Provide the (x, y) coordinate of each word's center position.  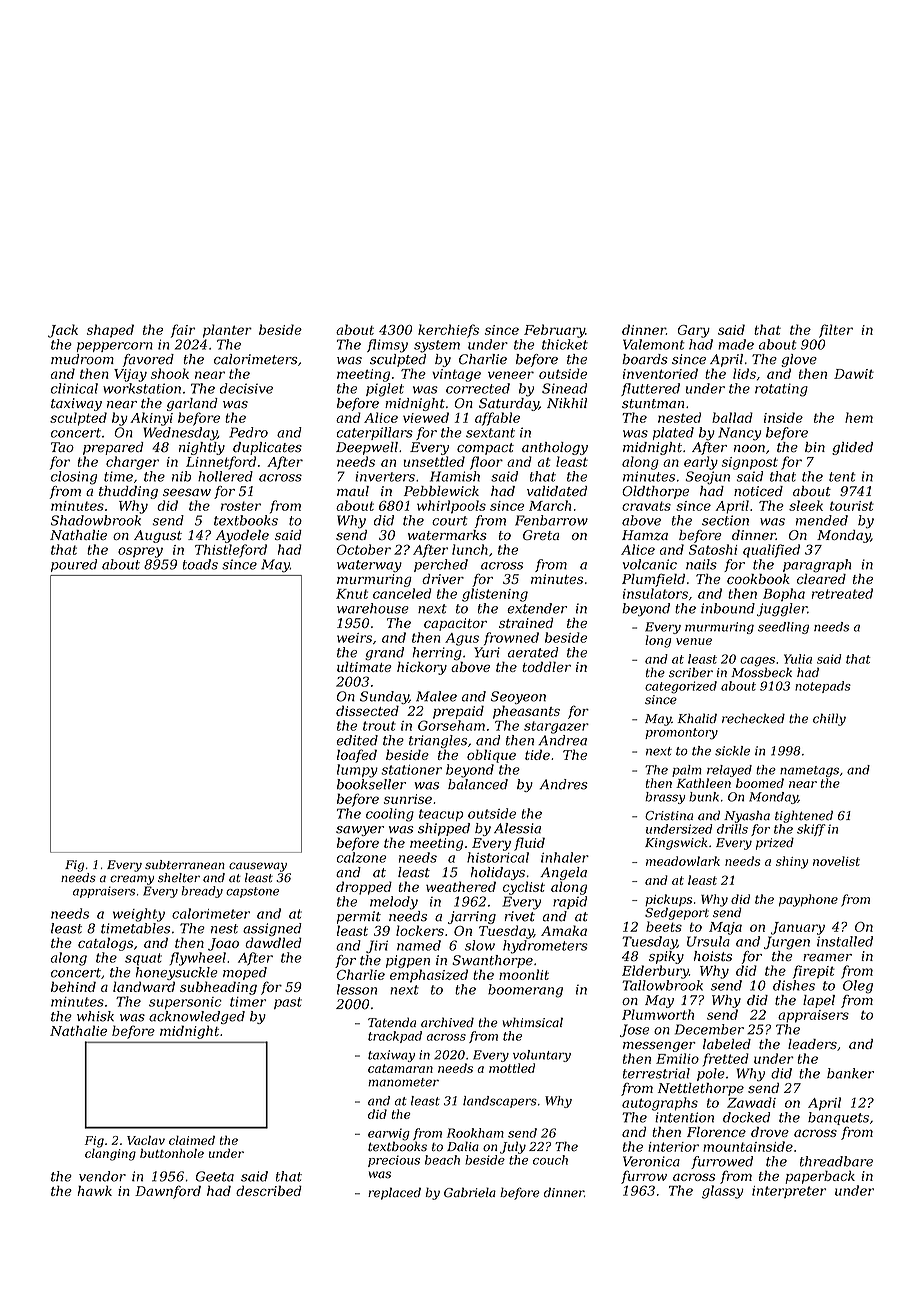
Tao (62, 447)
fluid (529, 844)
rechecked (753, 718)
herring (437, 653)
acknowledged (197, 1017)
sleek (806, 505)
